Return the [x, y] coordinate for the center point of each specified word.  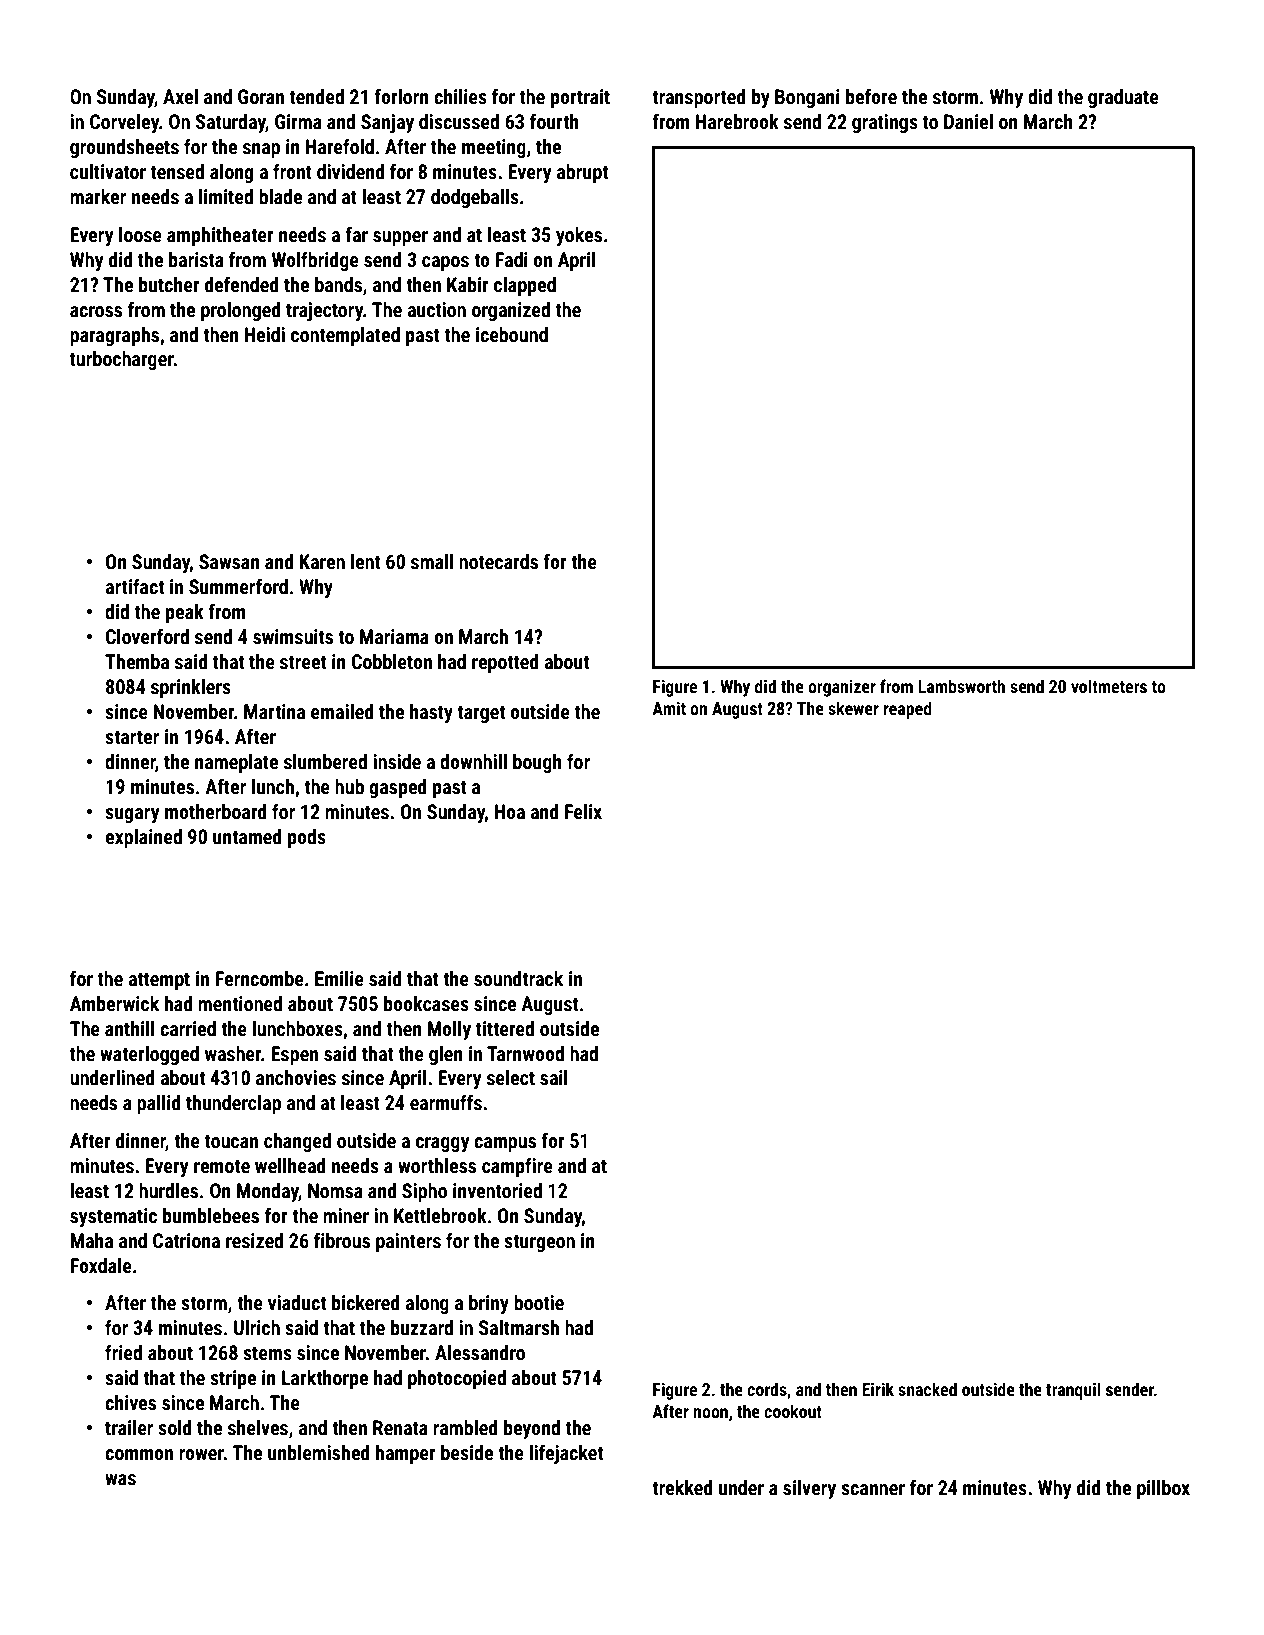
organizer [842, 688]
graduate [1123, 98]
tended [317, 96]
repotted [505, 663]
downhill [473, 761]
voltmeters [1109, 686]
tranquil [1073, 1391]
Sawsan [229, 561]
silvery [809, 1489]
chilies [460, 96]
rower [201, 1454]
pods [307, 838]
